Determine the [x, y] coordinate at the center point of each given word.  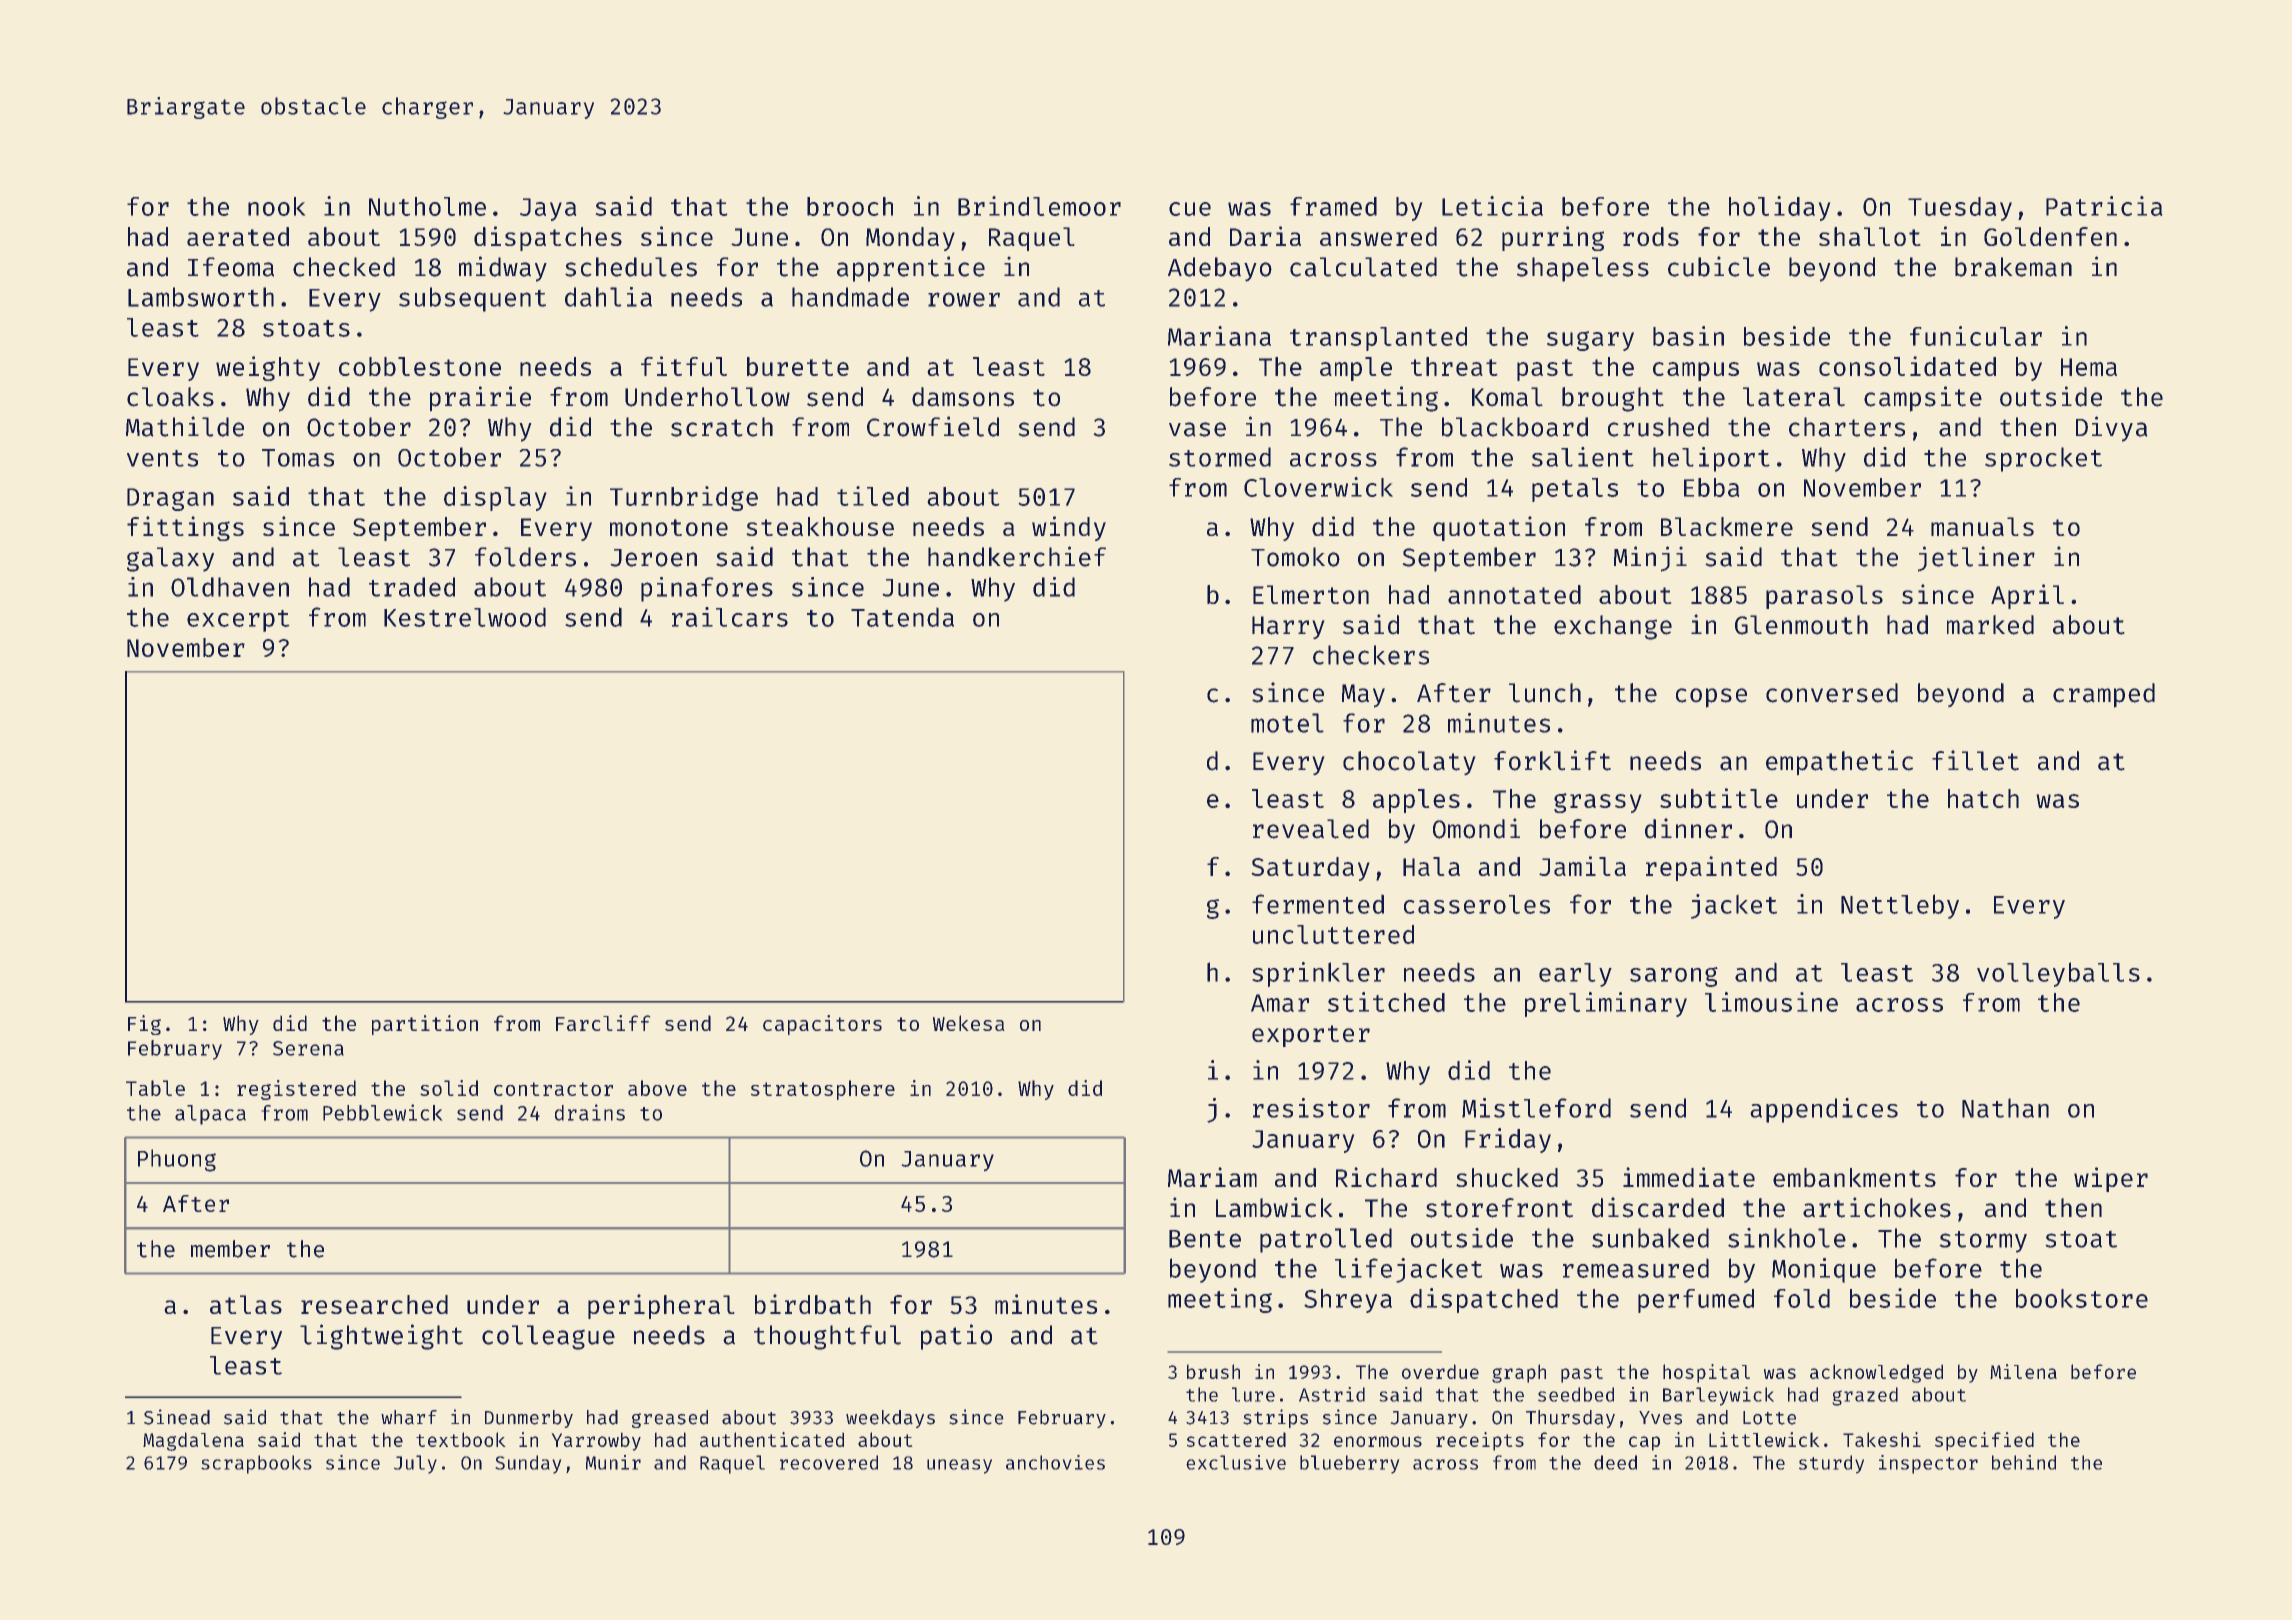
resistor [1311, 1108]
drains [590, 1112]
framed [1333, 206]
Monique [1824, 1270]
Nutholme [427, 206]
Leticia [1492, 206]
